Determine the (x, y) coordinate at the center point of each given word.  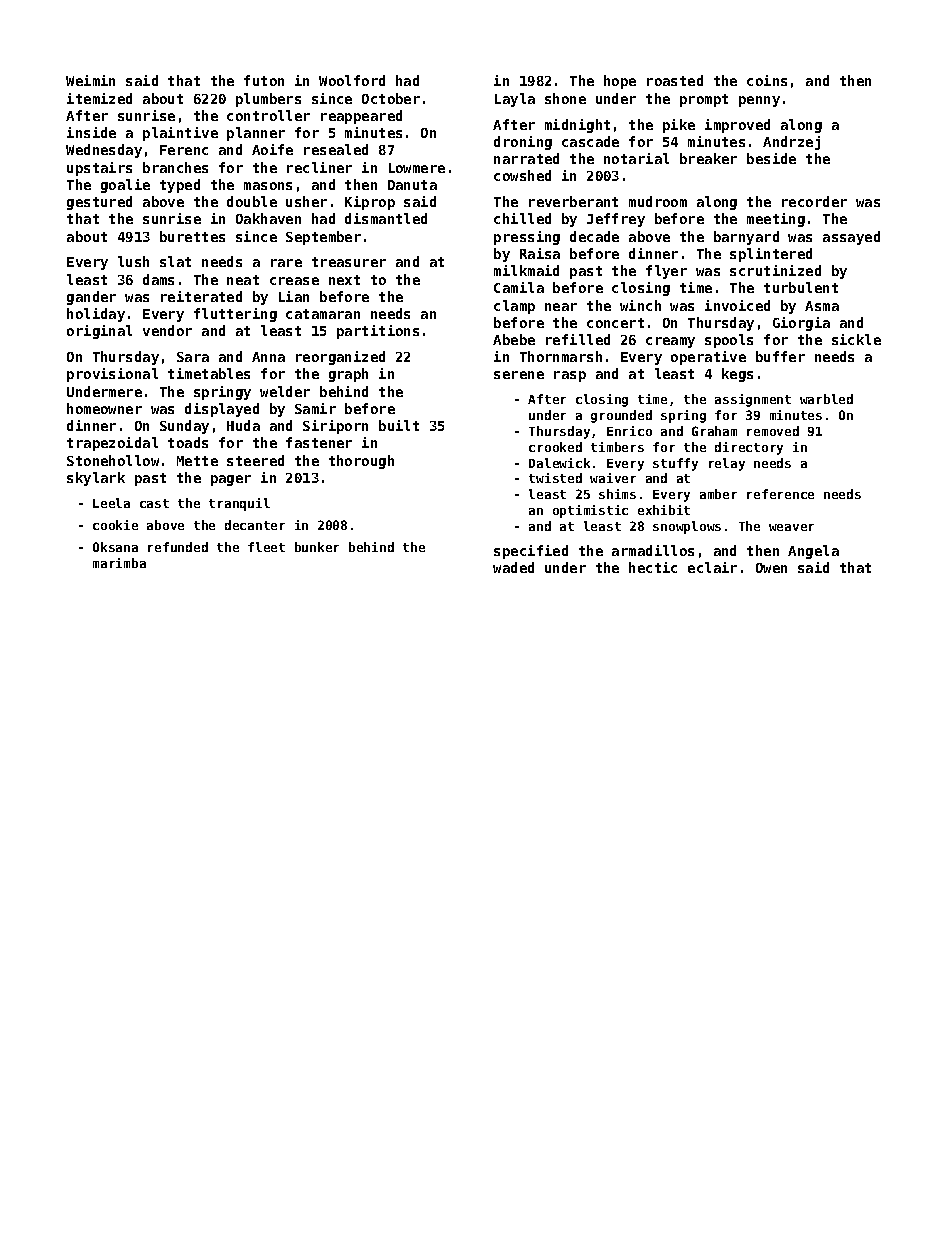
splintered (771, 255)
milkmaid (526, 270)
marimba (119, 563)
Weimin (90, 80)
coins (767, 80)
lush (133, 261)
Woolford (352, 80)
